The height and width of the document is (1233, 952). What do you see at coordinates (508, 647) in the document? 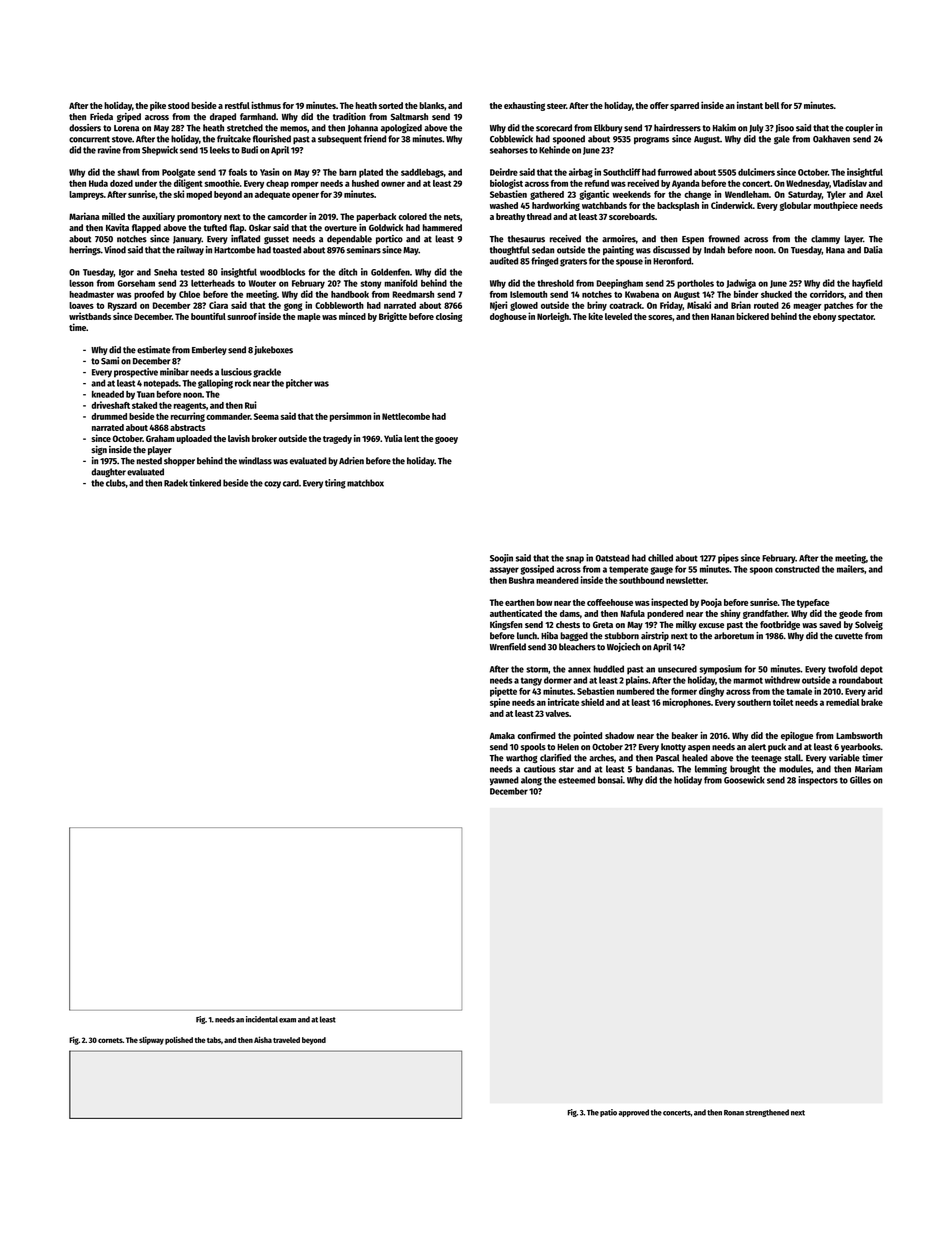
I see `Wrenfield` at bounding box center [508, 647].
